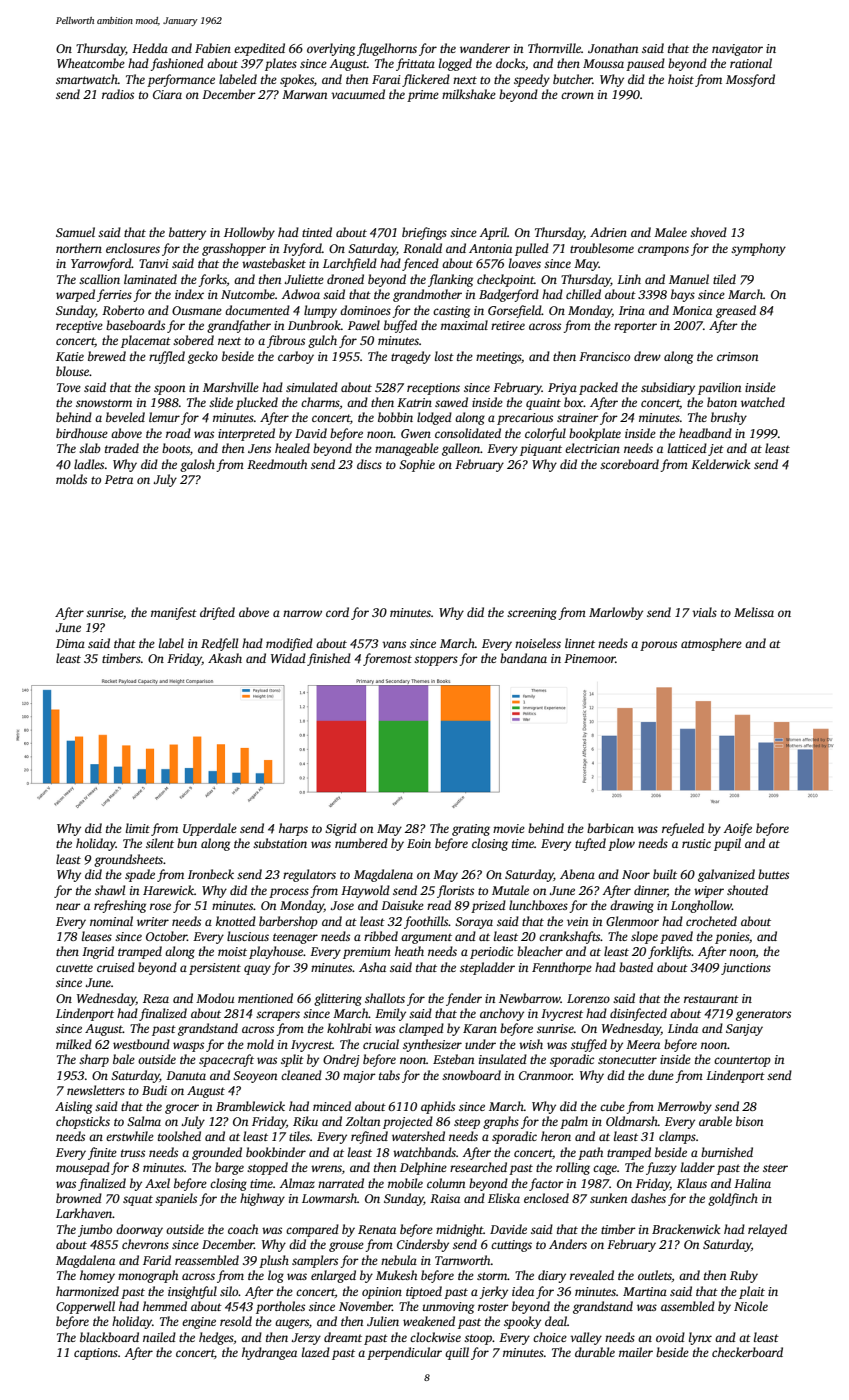 The height and width of the screenshot is (1400, 849). Describe the element at coordinates (97, 1276) in the screenshot. I see `homey` at that location.
